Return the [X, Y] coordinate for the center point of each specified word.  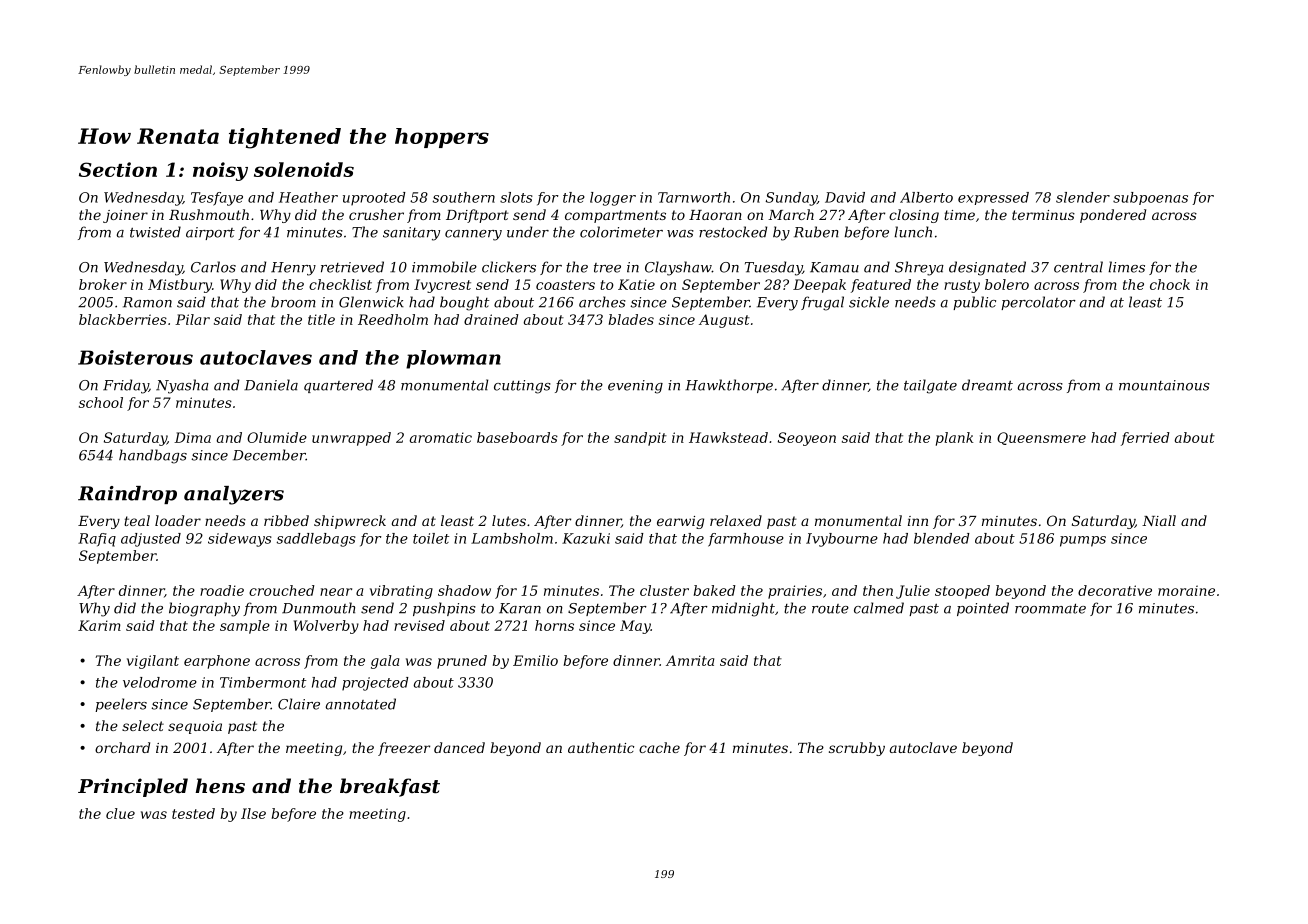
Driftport [477, 216]
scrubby [857, 749]
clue [120, 813]
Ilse [253, 813]
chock [1170, 284]
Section [118, 169]
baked [714, 590]
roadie [222, 590]
